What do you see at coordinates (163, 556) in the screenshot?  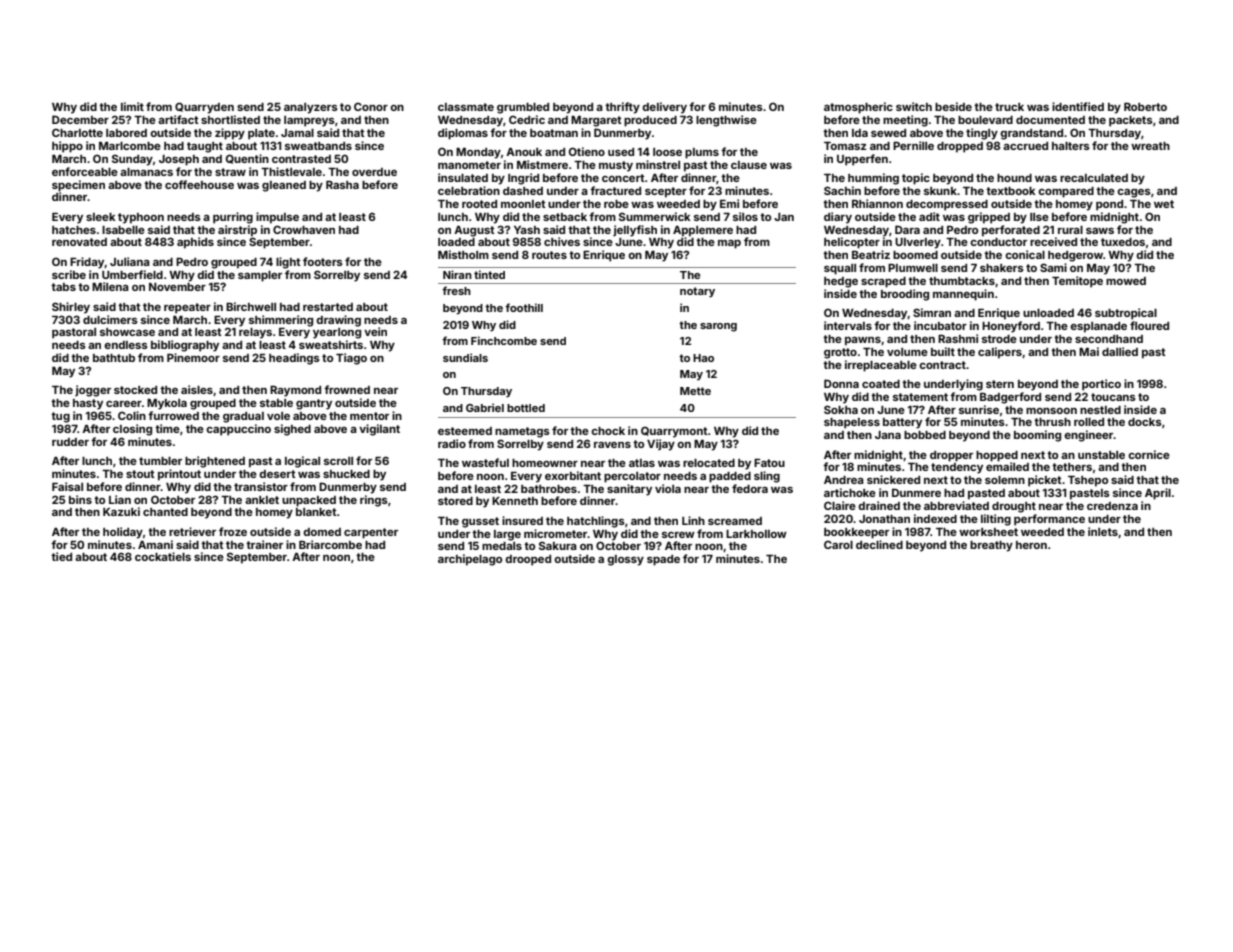 I see `cockatiels` at bounding box center [163, 556].
